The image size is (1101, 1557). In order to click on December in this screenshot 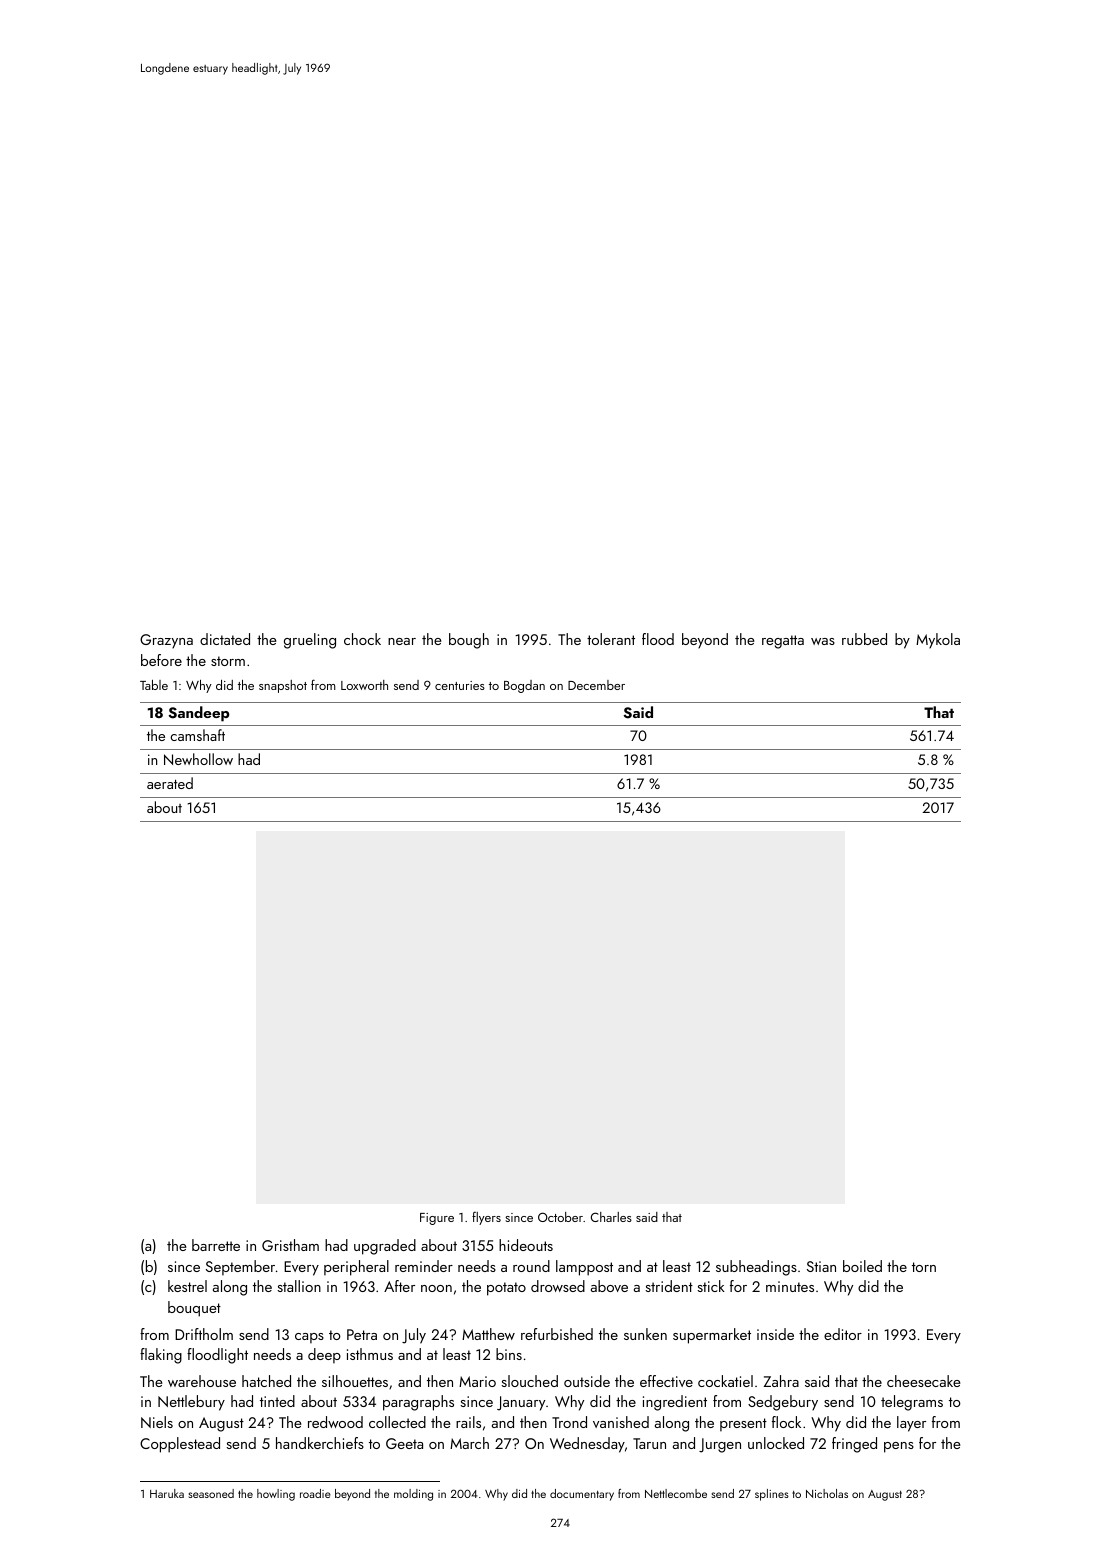, I will do `click(596, 685)`.
